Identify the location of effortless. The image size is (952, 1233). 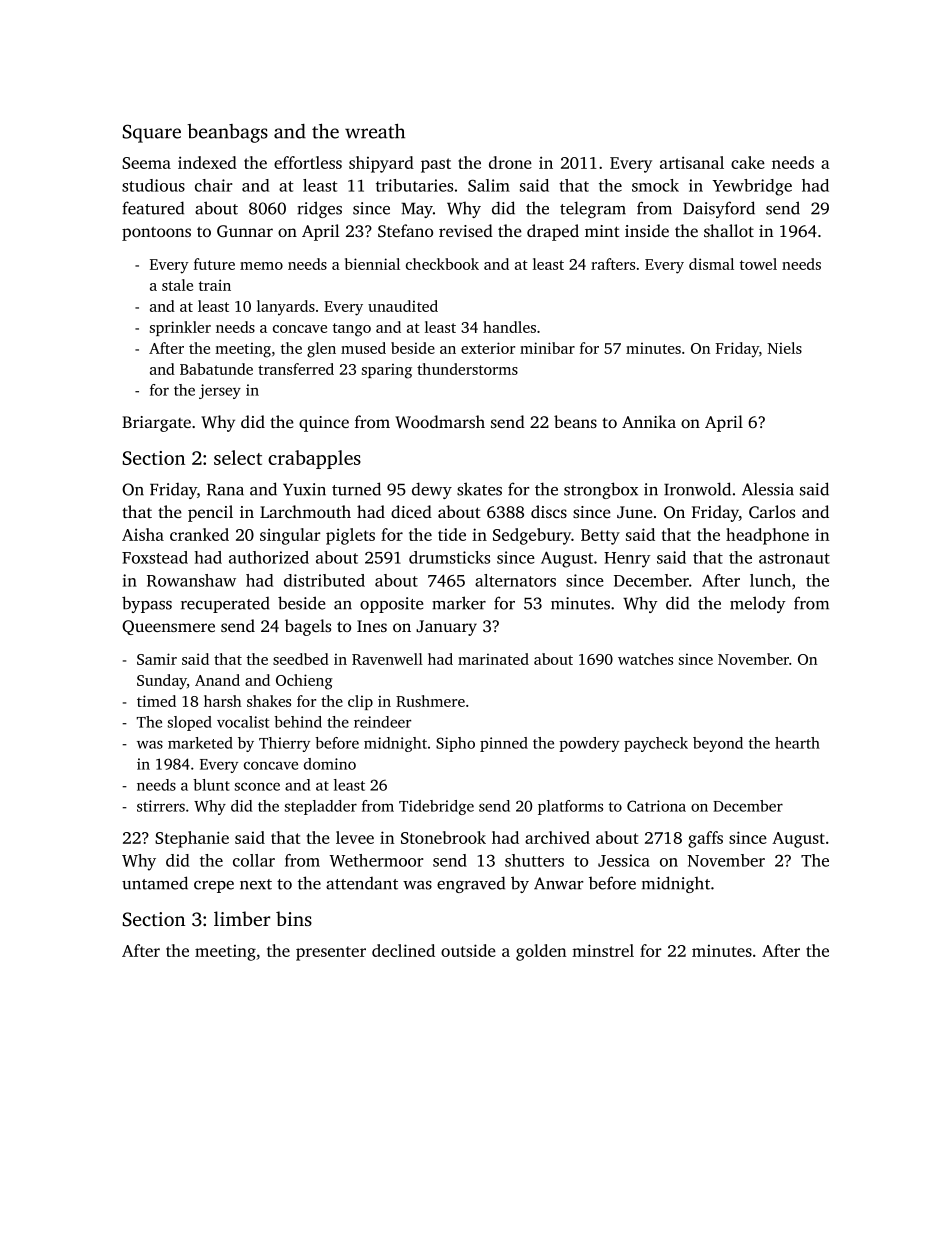
(308, 162).
